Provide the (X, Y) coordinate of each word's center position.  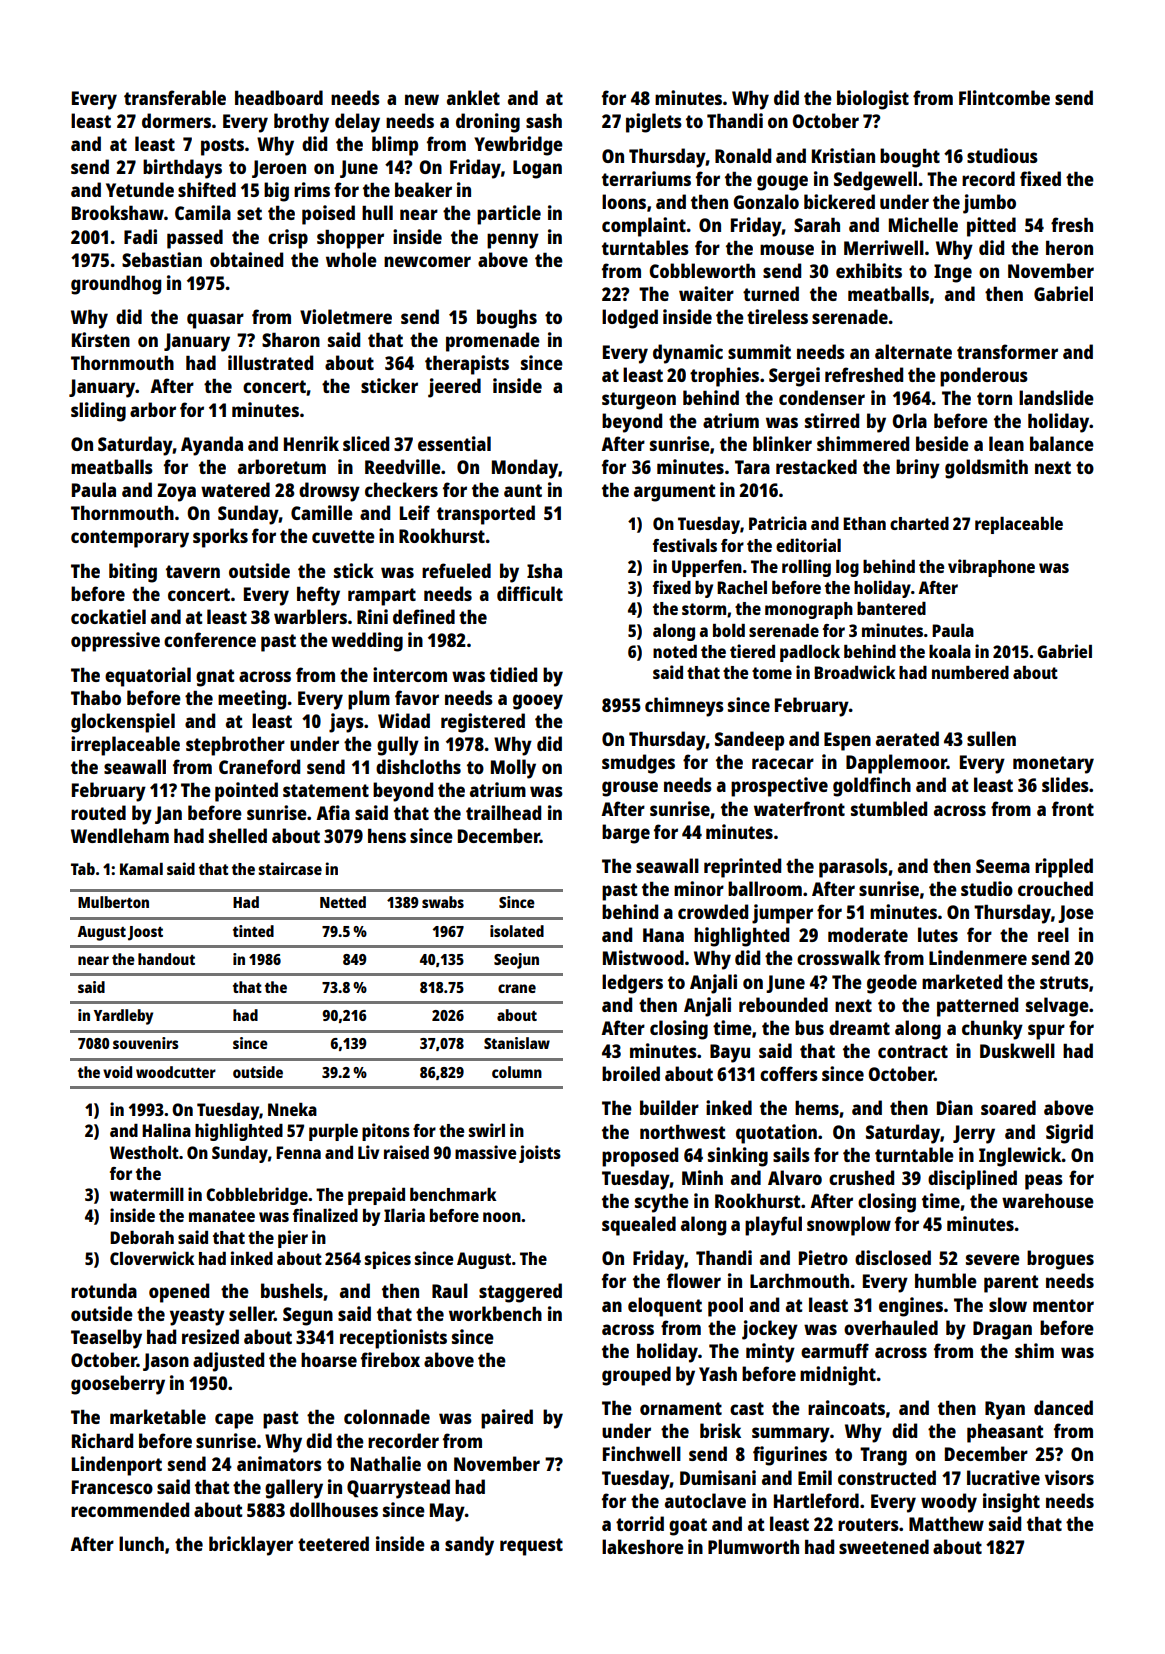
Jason (166, 1362)
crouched (1055, 888)
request (531, 1547)
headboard (279, 97)
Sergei (794, 377)
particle (509, 215)
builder (669, 1107)
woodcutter (176, 1072)
